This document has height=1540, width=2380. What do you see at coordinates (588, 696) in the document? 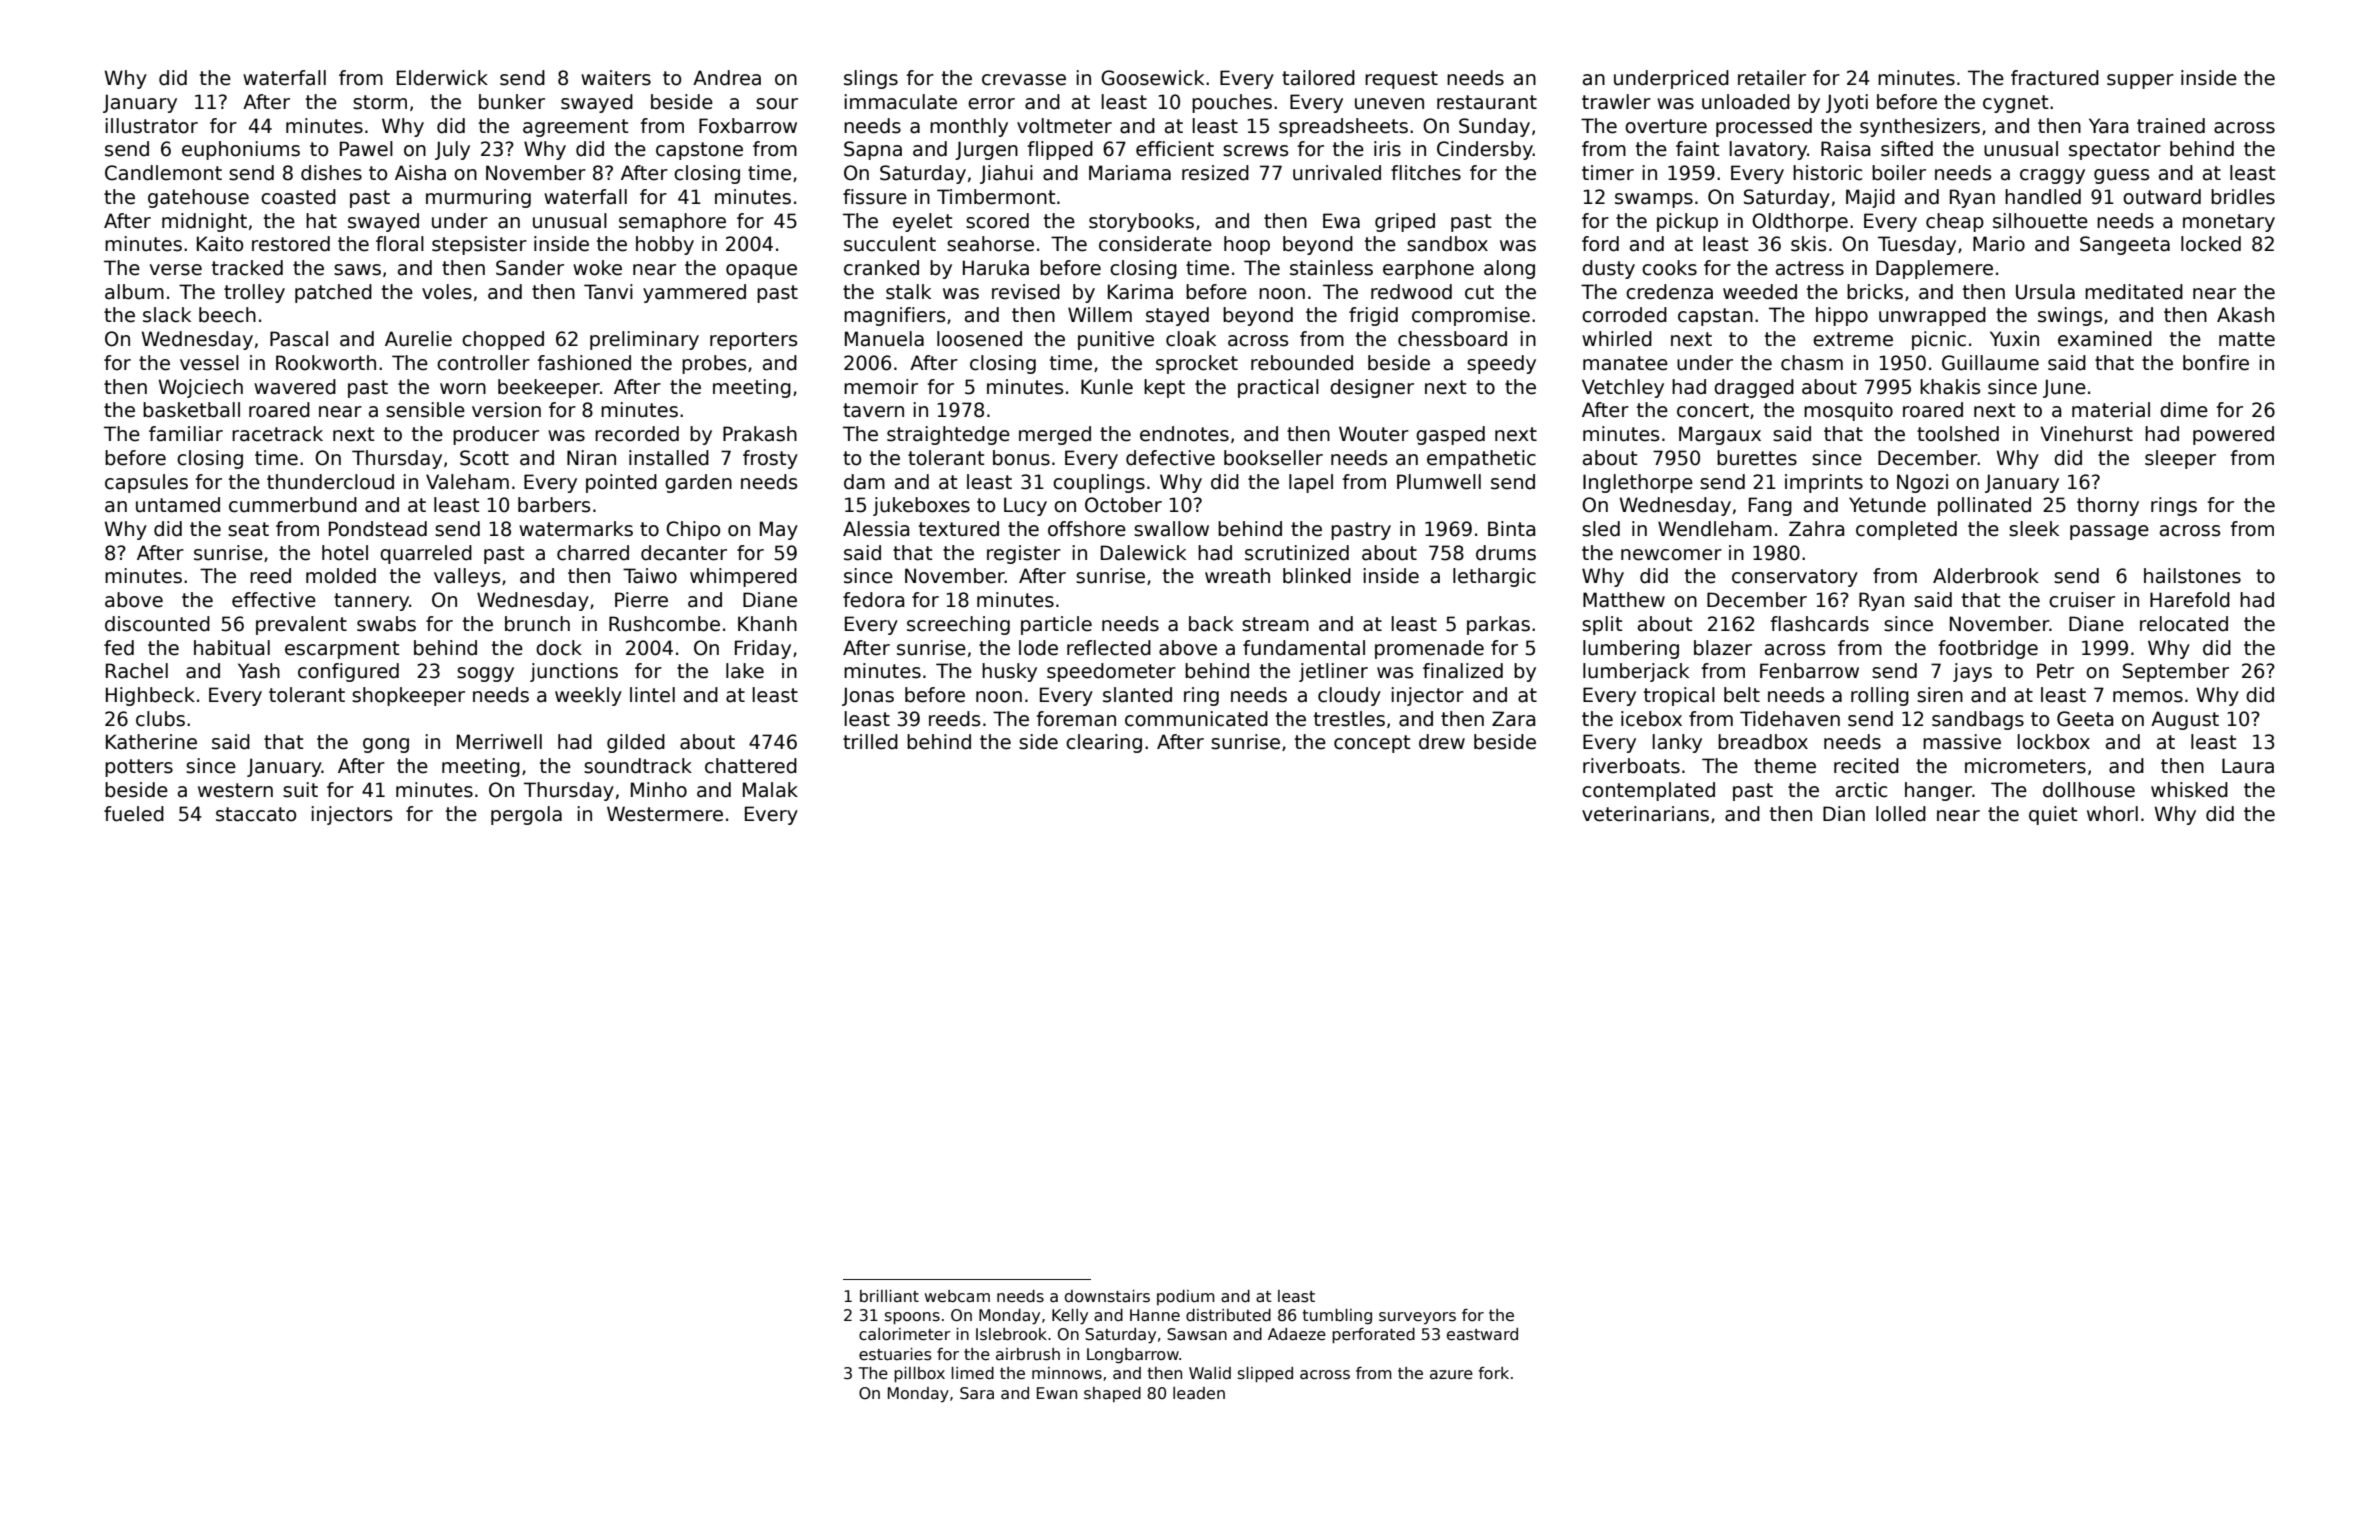
I see `weekly` at bounding box center [588, 696].
